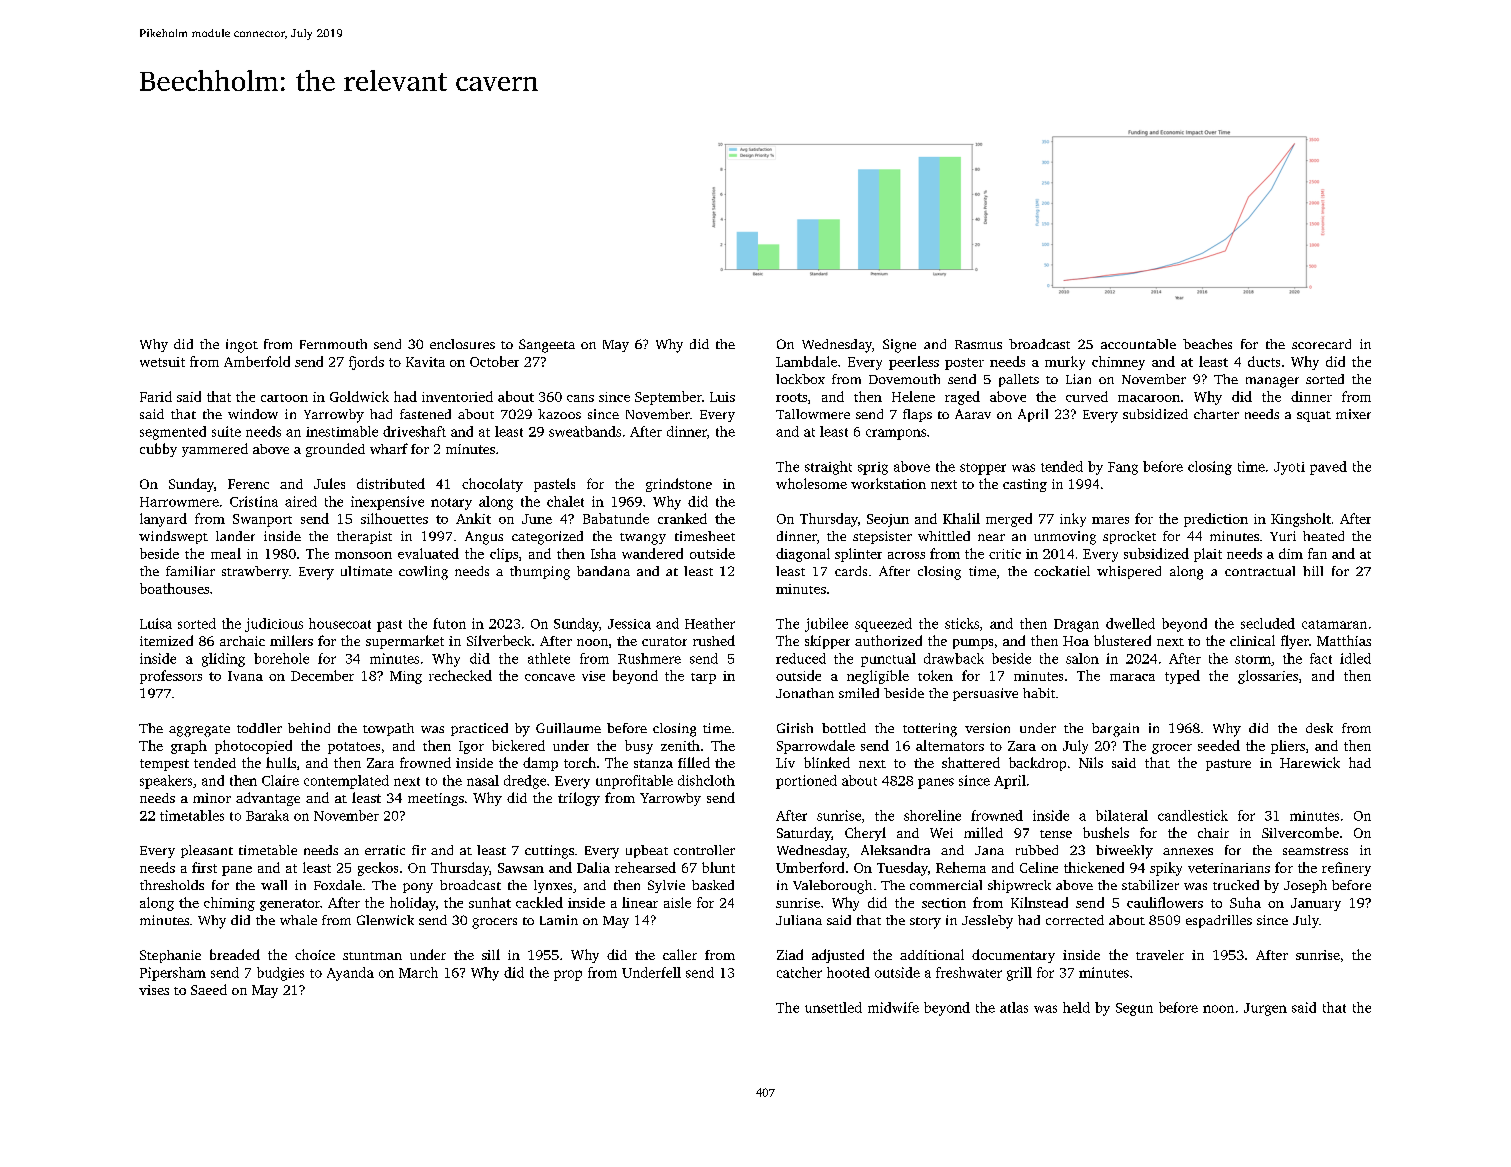  I want to click on glossaries, so click(1268, 677).
